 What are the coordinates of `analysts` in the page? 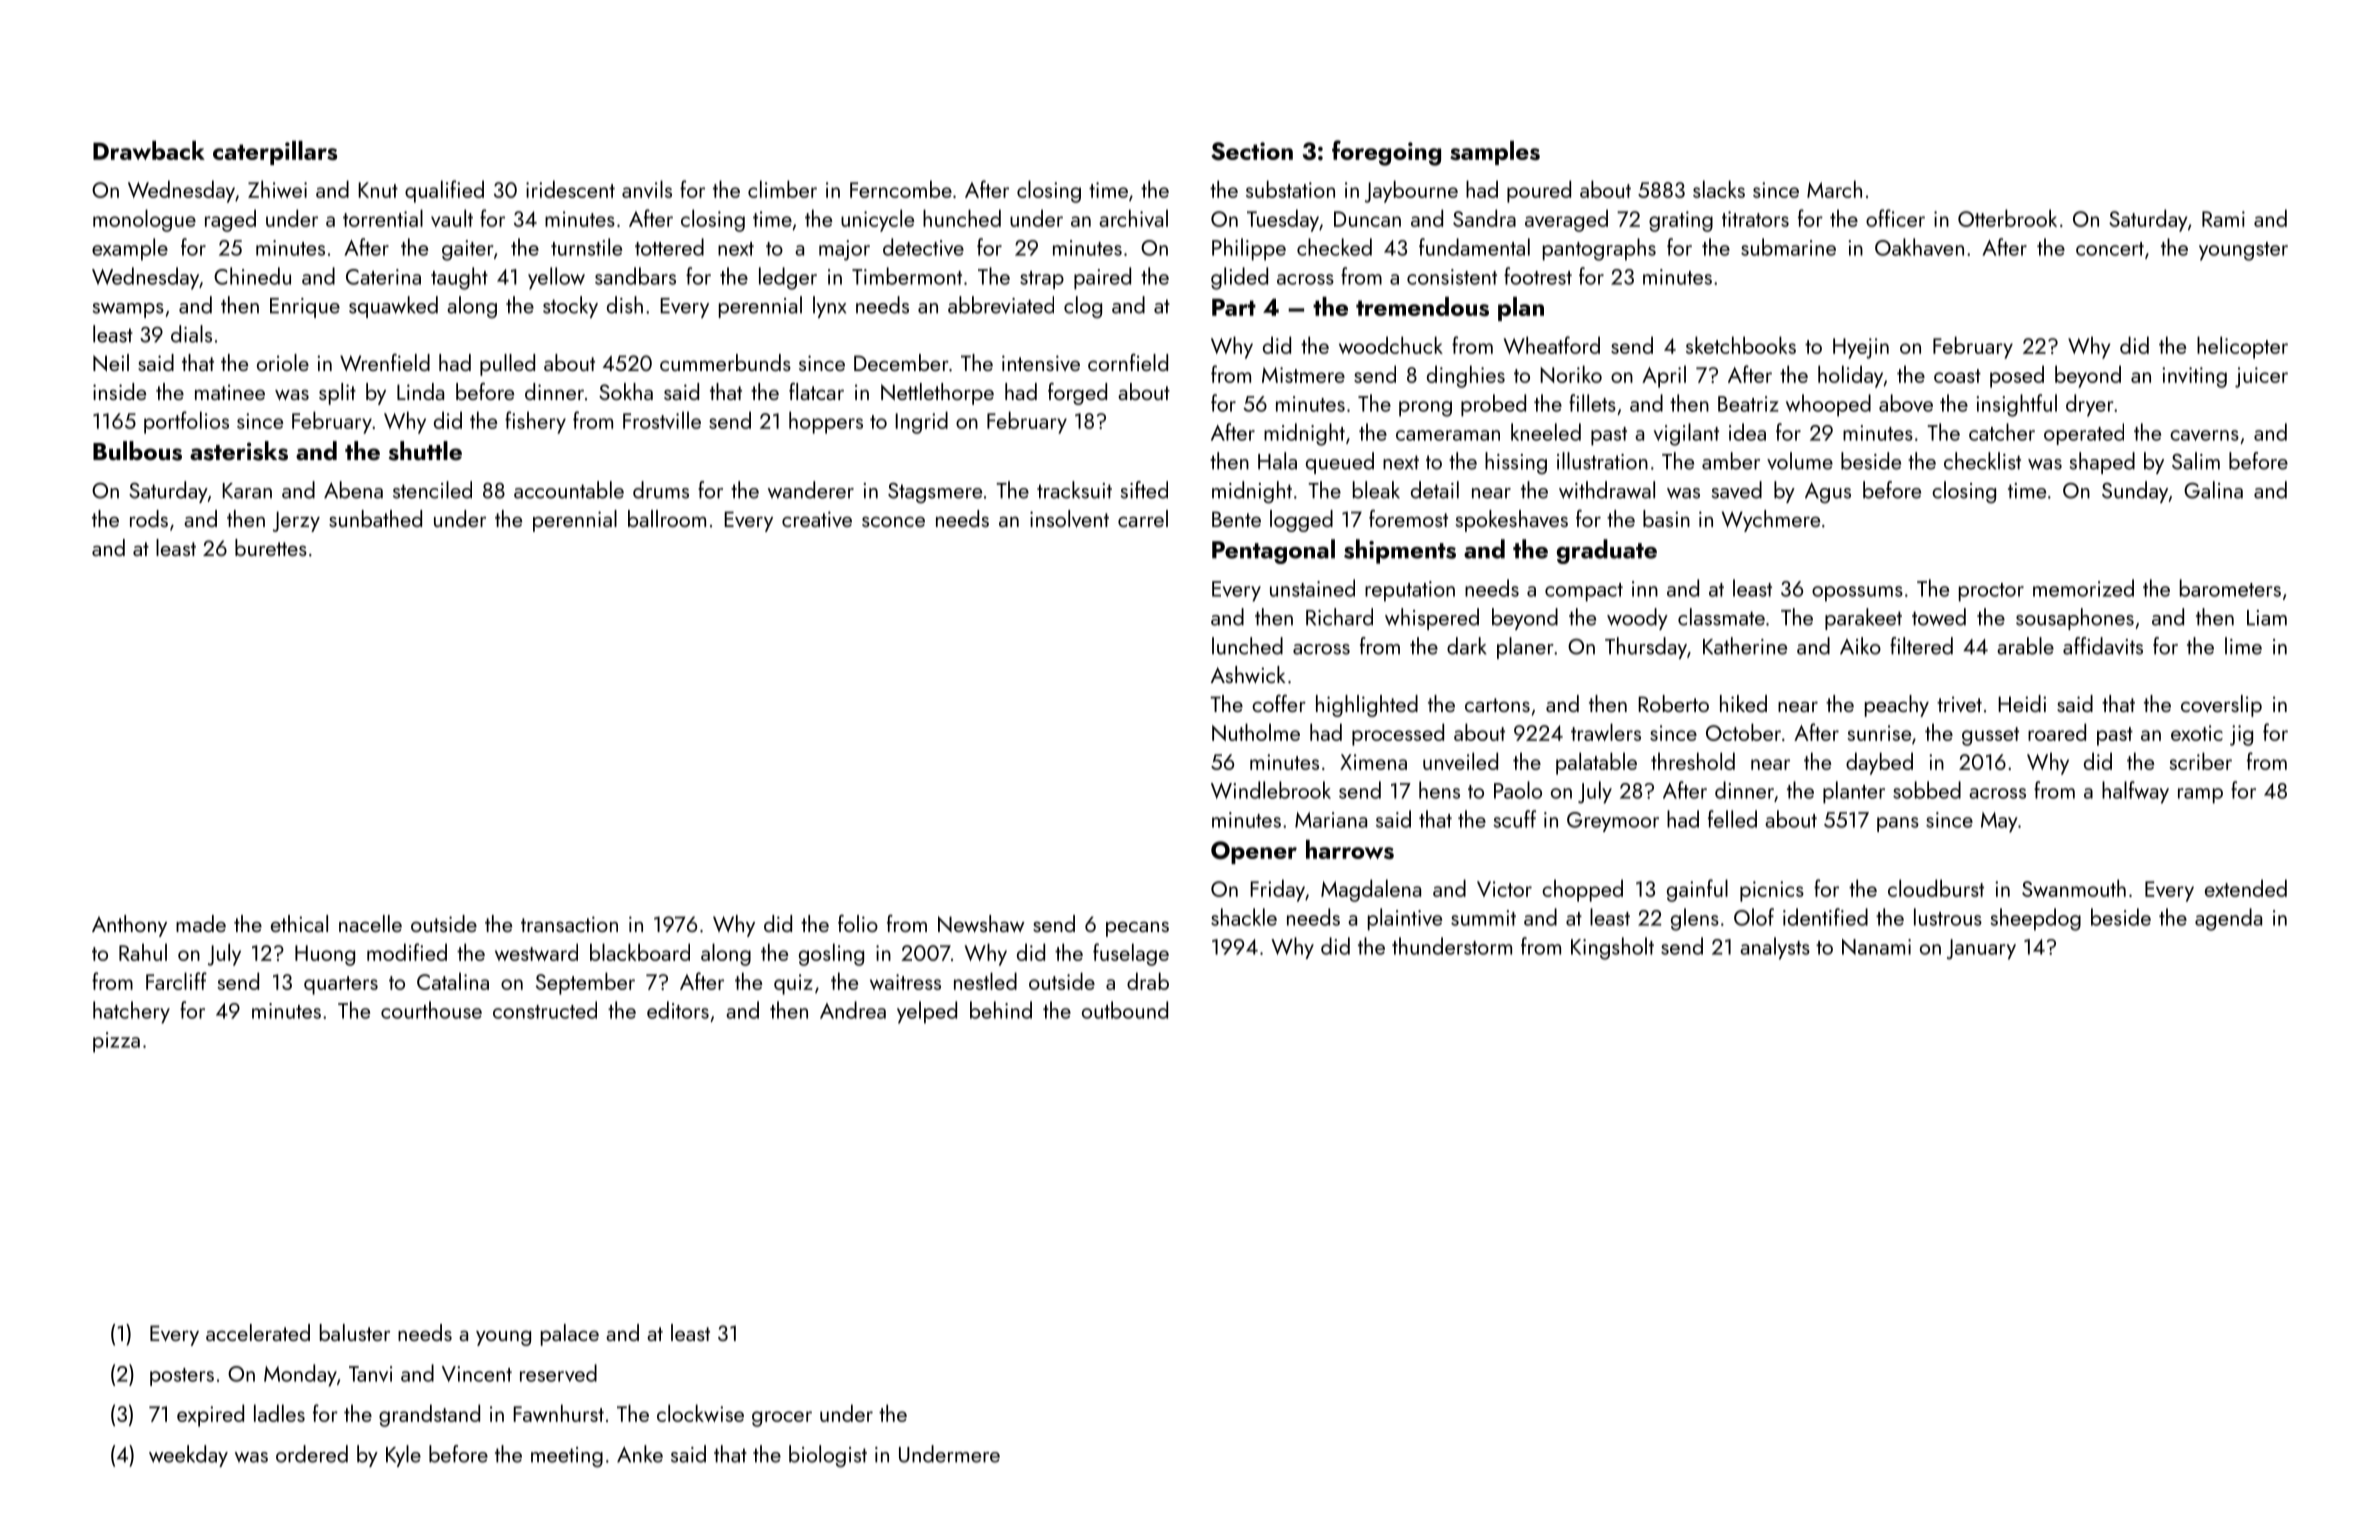 It's located at (1775, 948).
